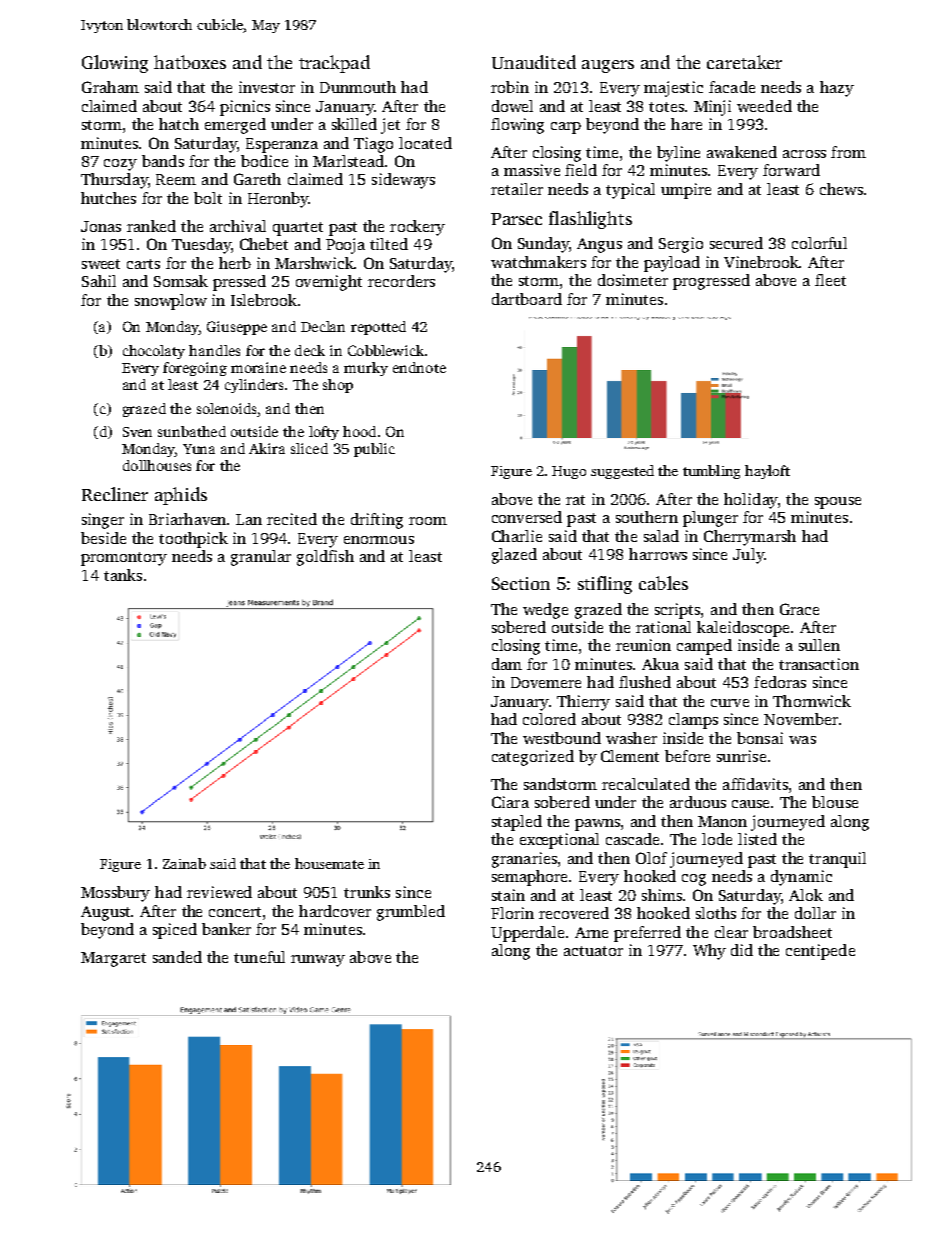 The height and width of the screenshot is (1233, 952). I want to click on tanks, so click(123, 575).
